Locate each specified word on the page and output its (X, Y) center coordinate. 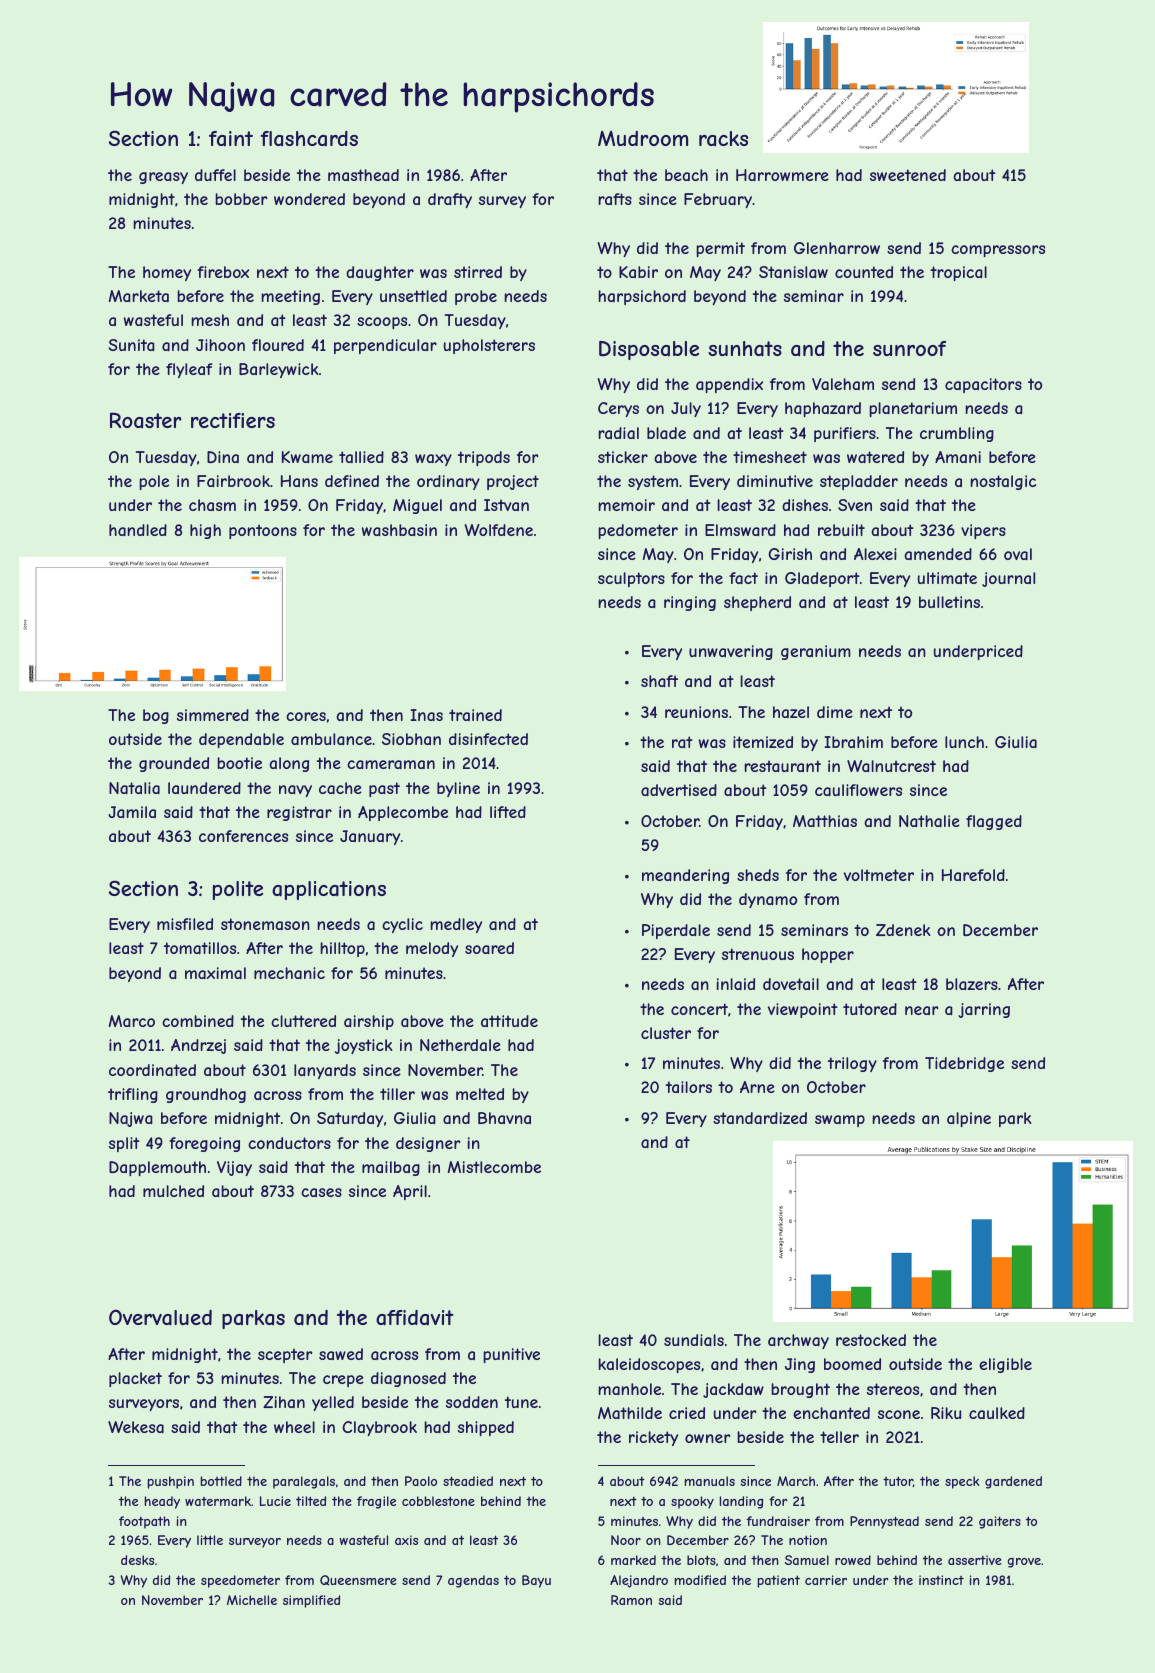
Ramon (631, 1600)
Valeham (843, 384)
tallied (361, 457)
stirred (478, 272)
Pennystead (884, 1522)
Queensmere (358, 1580)
